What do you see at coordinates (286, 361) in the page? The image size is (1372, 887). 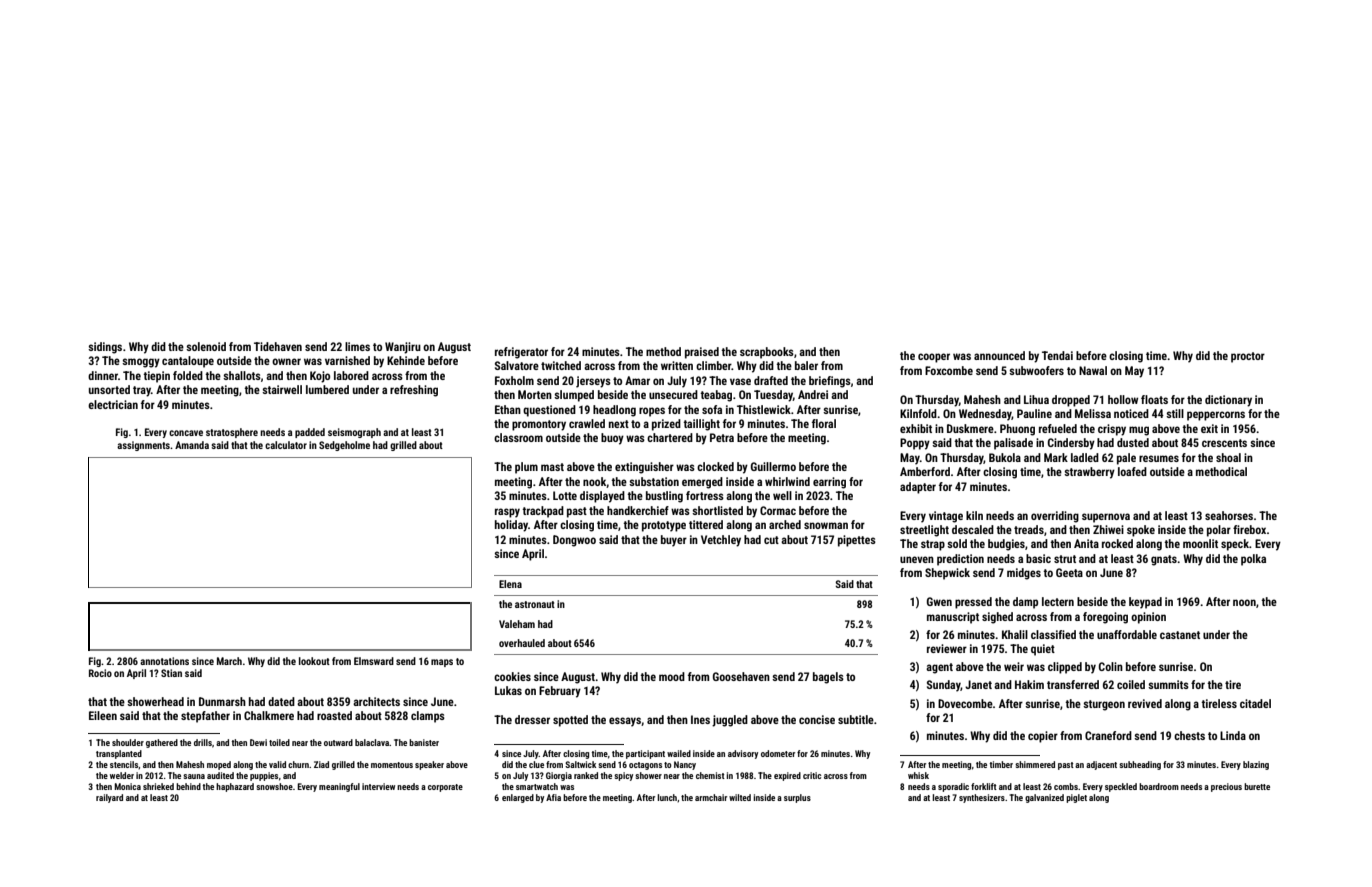 I see `owner` at bounding box center [286, 361].
